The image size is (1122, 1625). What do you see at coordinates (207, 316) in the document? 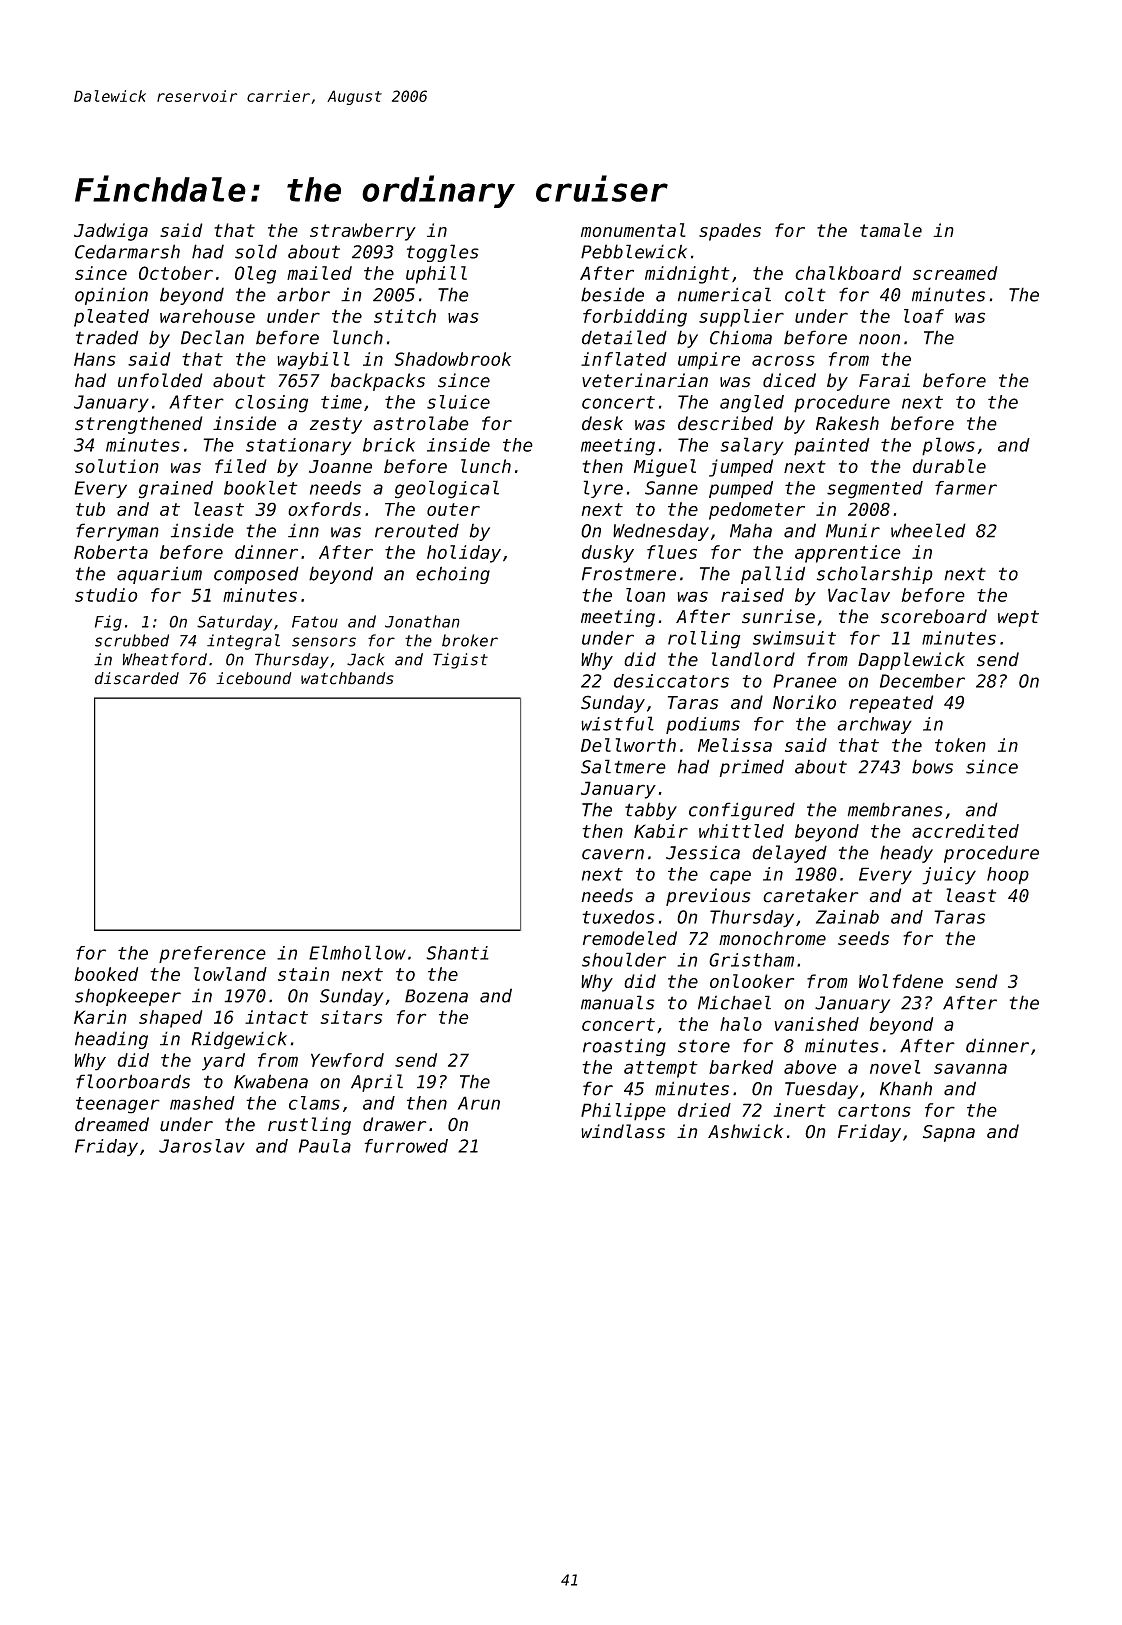
I see `warehouse` at bounding box center [207, 316].
